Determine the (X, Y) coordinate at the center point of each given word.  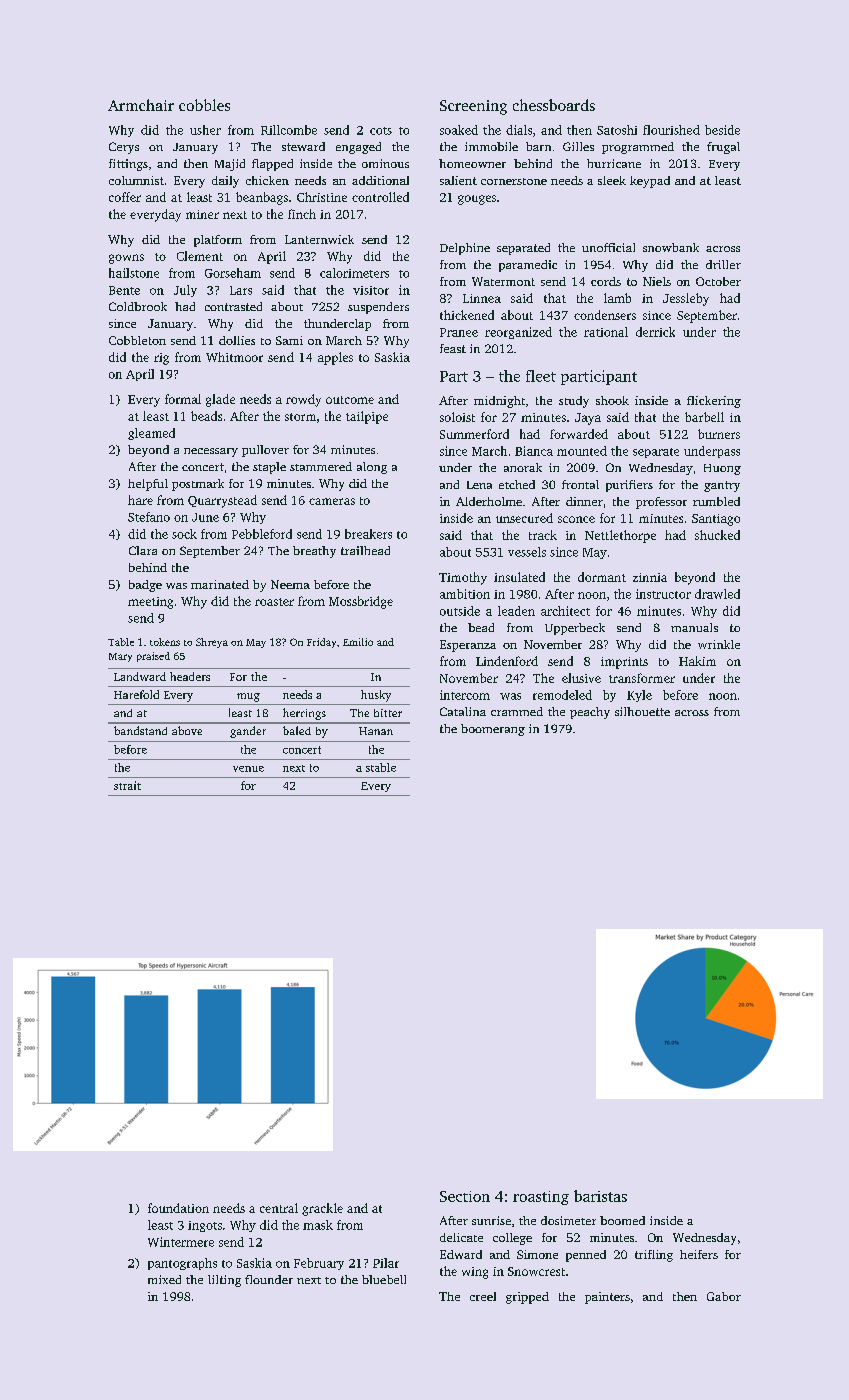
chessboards (554, 105)
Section (465, 1196)
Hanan (376, 731)
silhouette (642, 711)
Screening (473, 107)
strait (127, 785)
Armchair (141, 105)
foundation (178, 1208)
